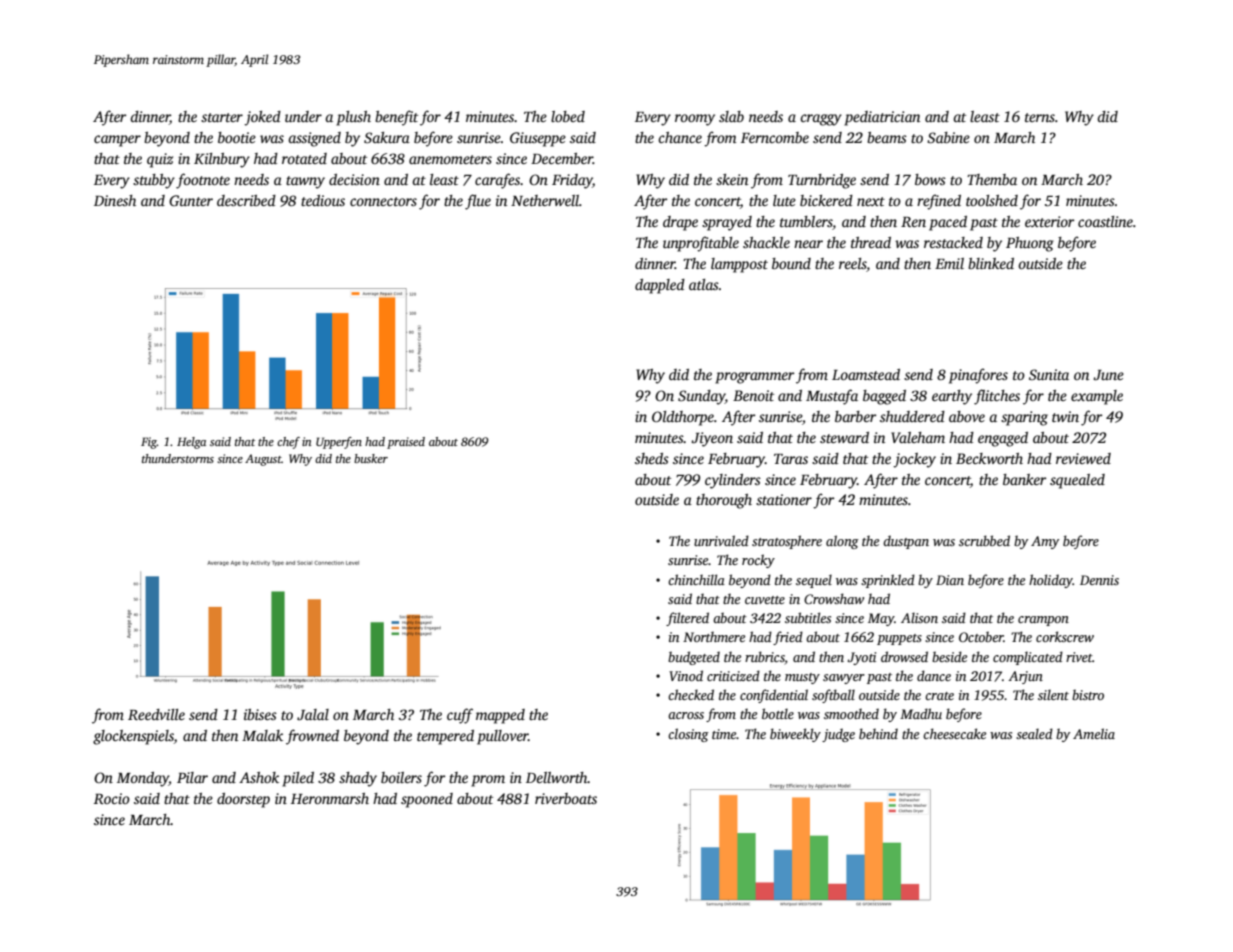 This screenshot has width=1233, height=952. Describe the element at coordinates (406, 443) in the screenshot. I see `praised` at that location.
